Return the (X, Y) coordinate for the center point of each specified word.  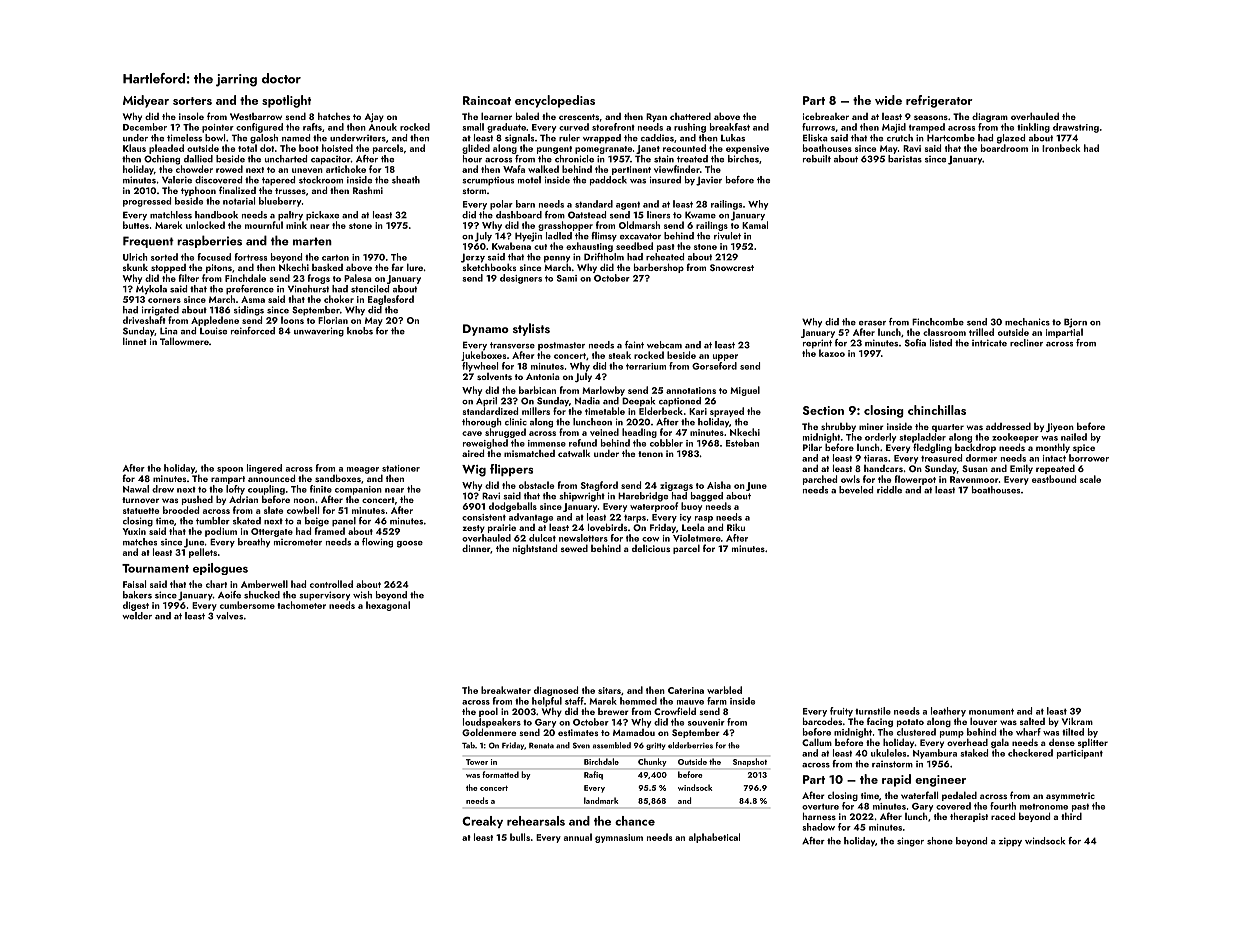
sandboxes (338, 478)
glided (476, 149)
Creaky (482, 822)
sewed (574, 548)
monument (991, 711)
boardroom (1004, 148)
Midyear (146, 101)
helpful (547, 702)
